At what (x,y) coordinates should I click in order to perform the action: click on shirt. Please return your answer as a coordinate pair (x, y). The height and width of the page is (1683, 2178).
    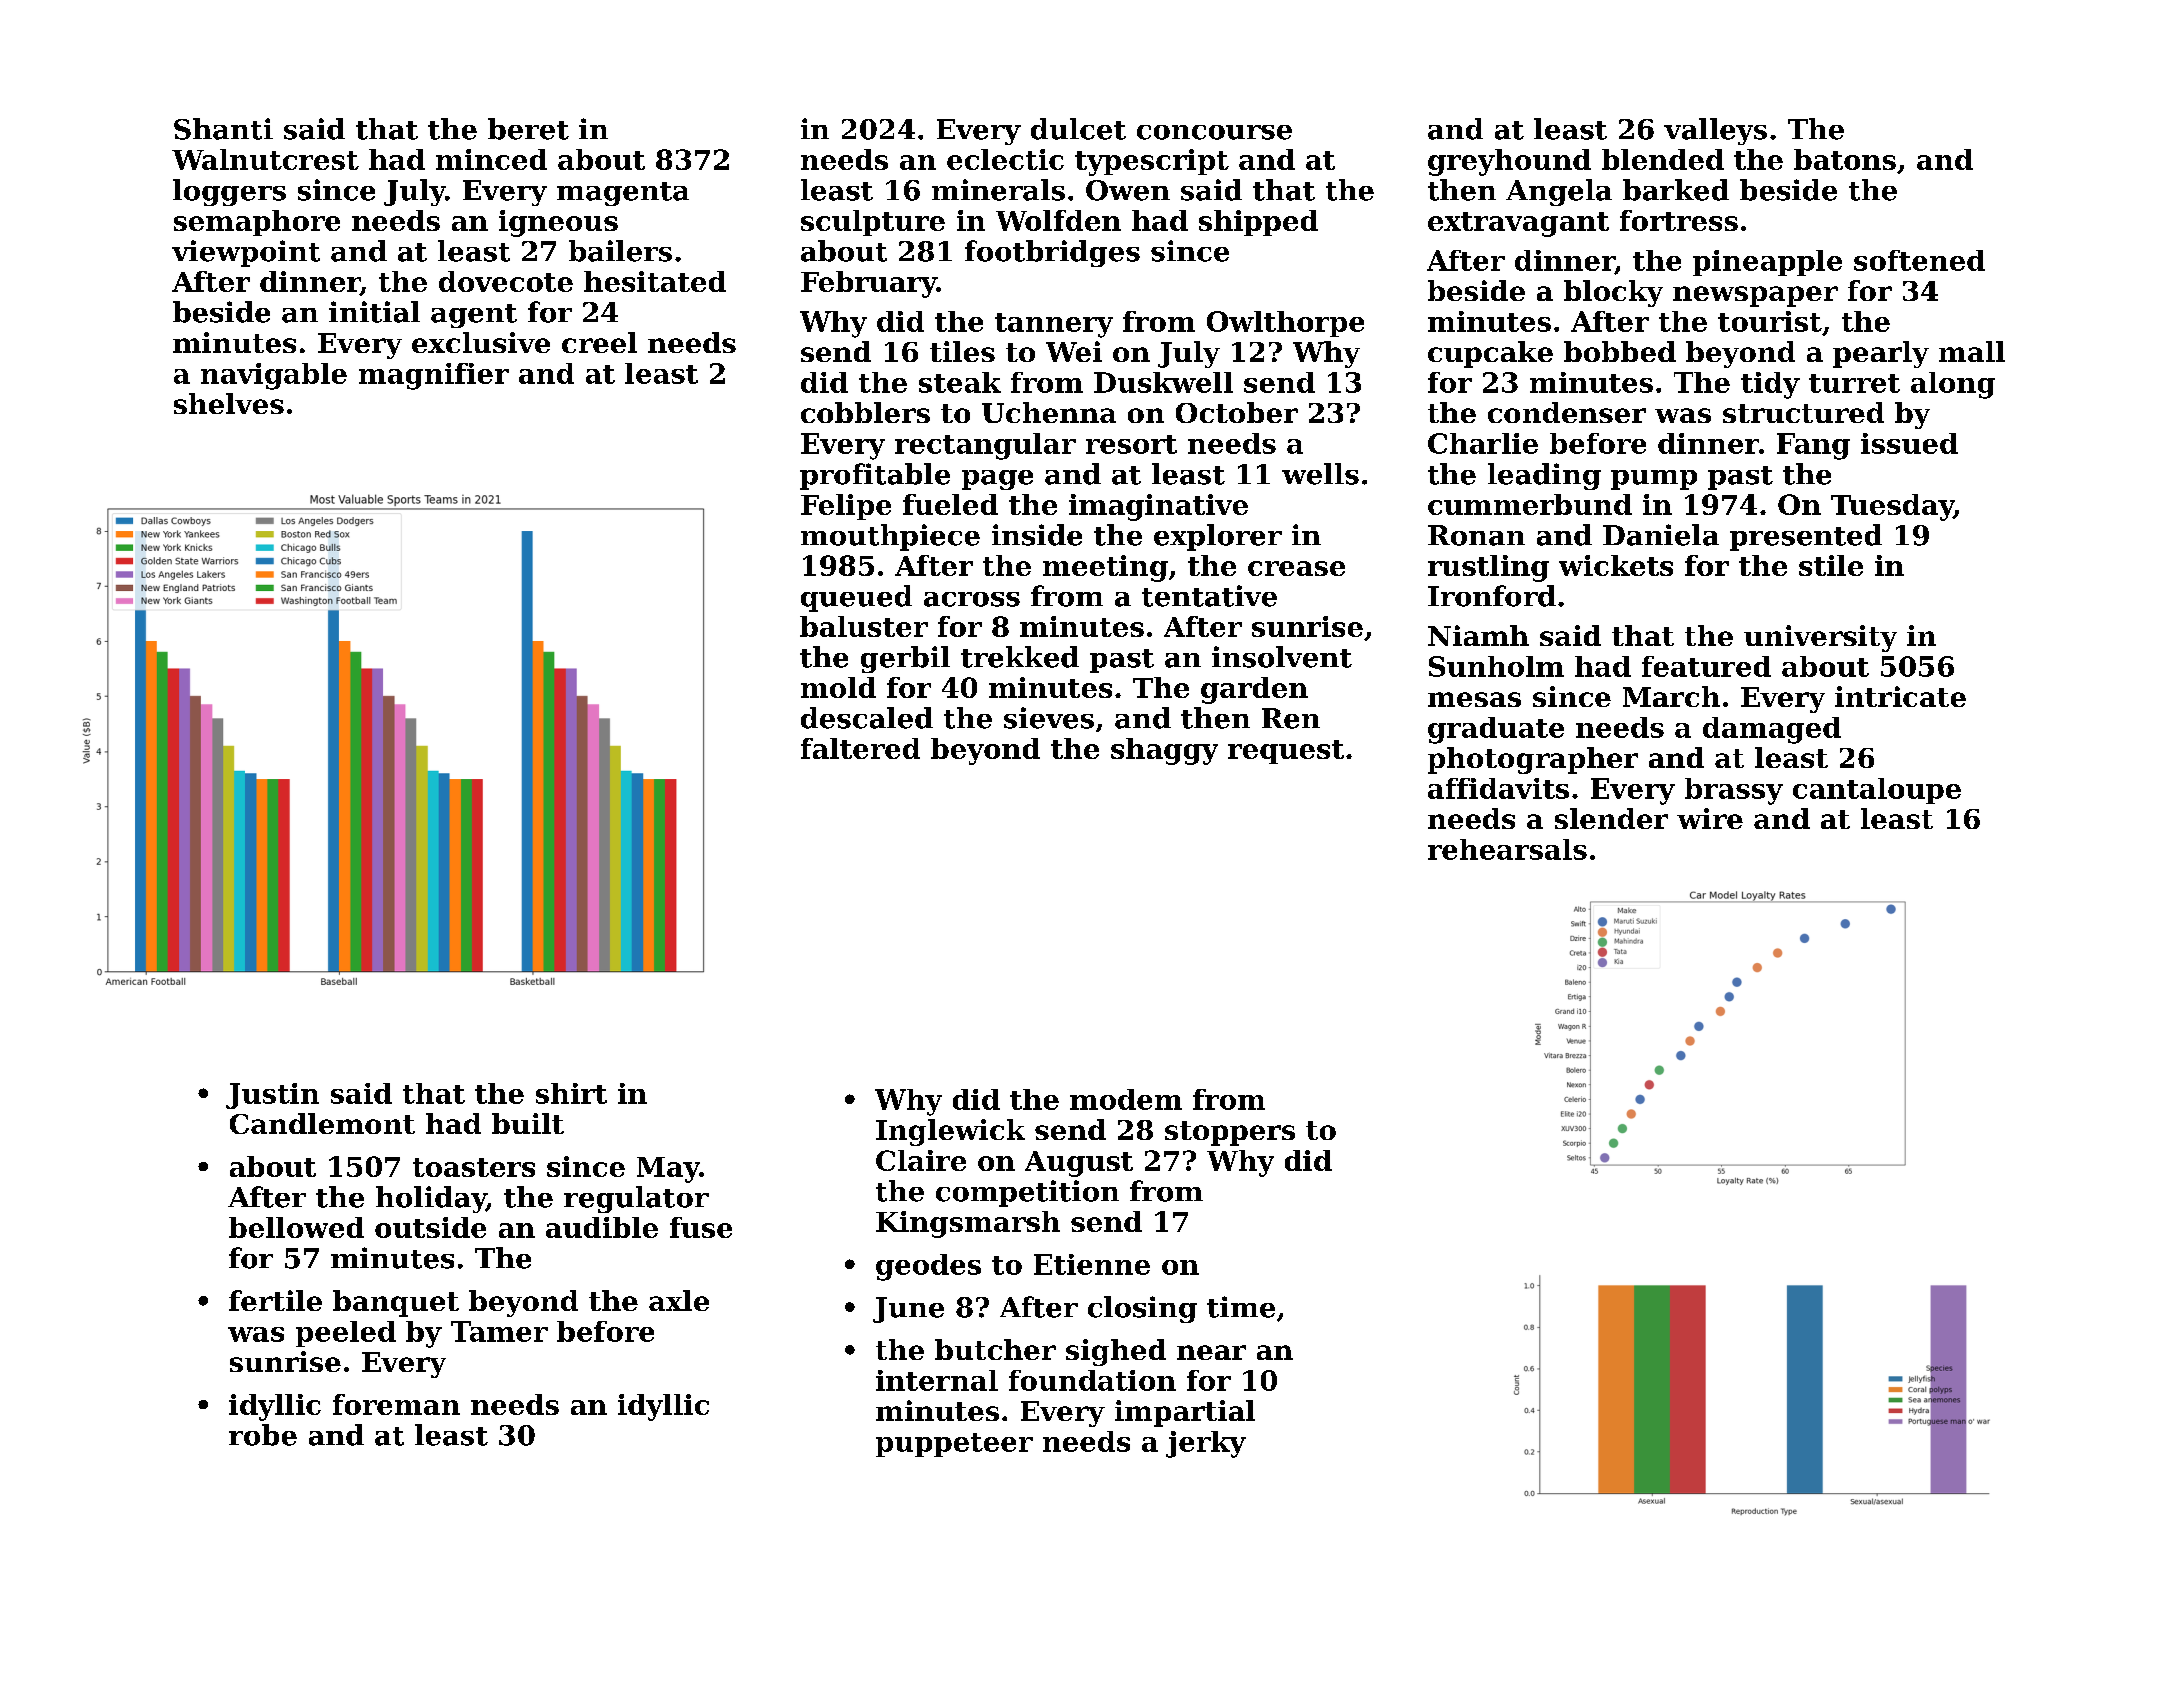
    Looking at the image, I should click on (571, 1093).
